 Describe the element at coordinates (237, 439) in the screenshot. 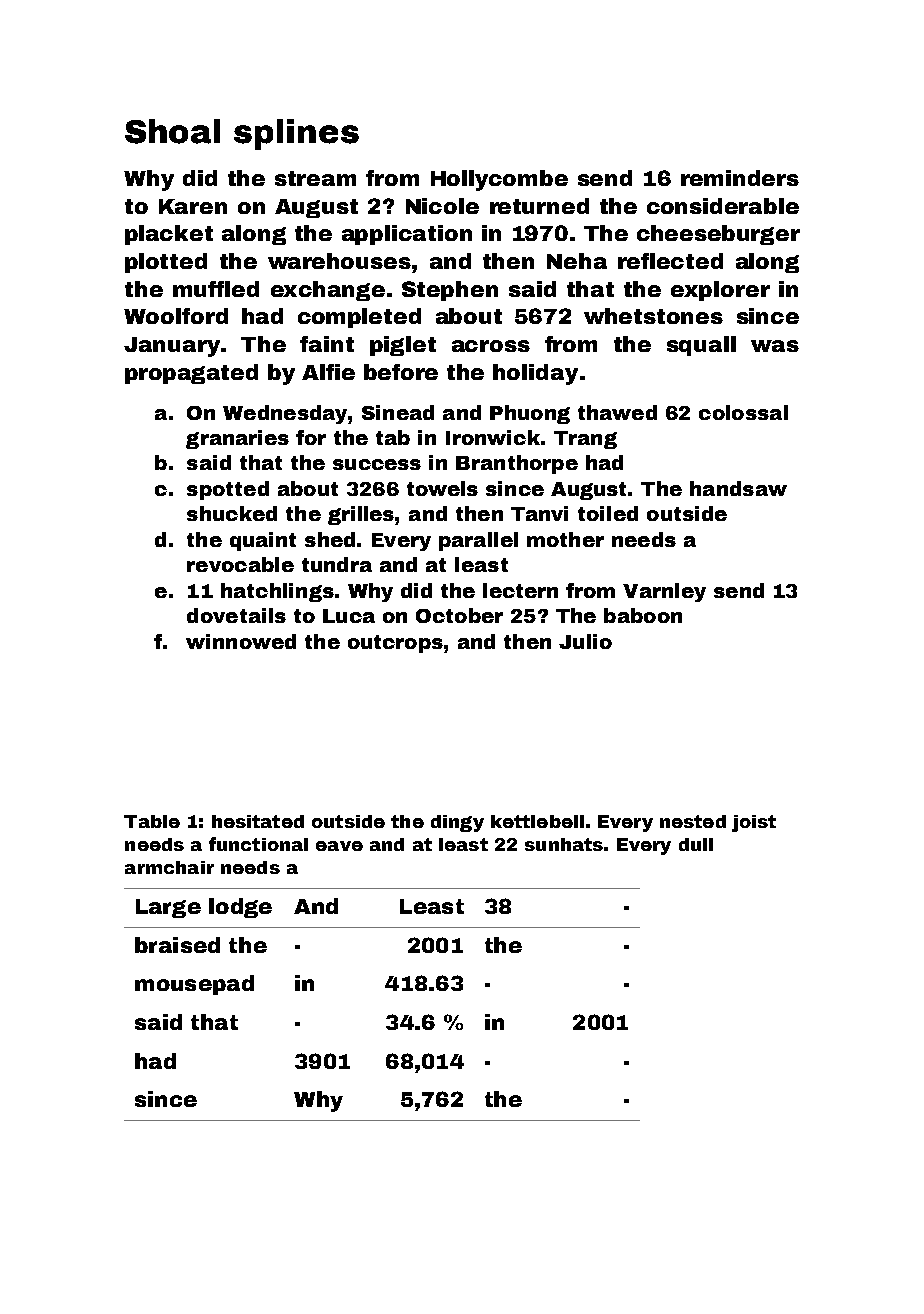

I see `granaries` at that location.
